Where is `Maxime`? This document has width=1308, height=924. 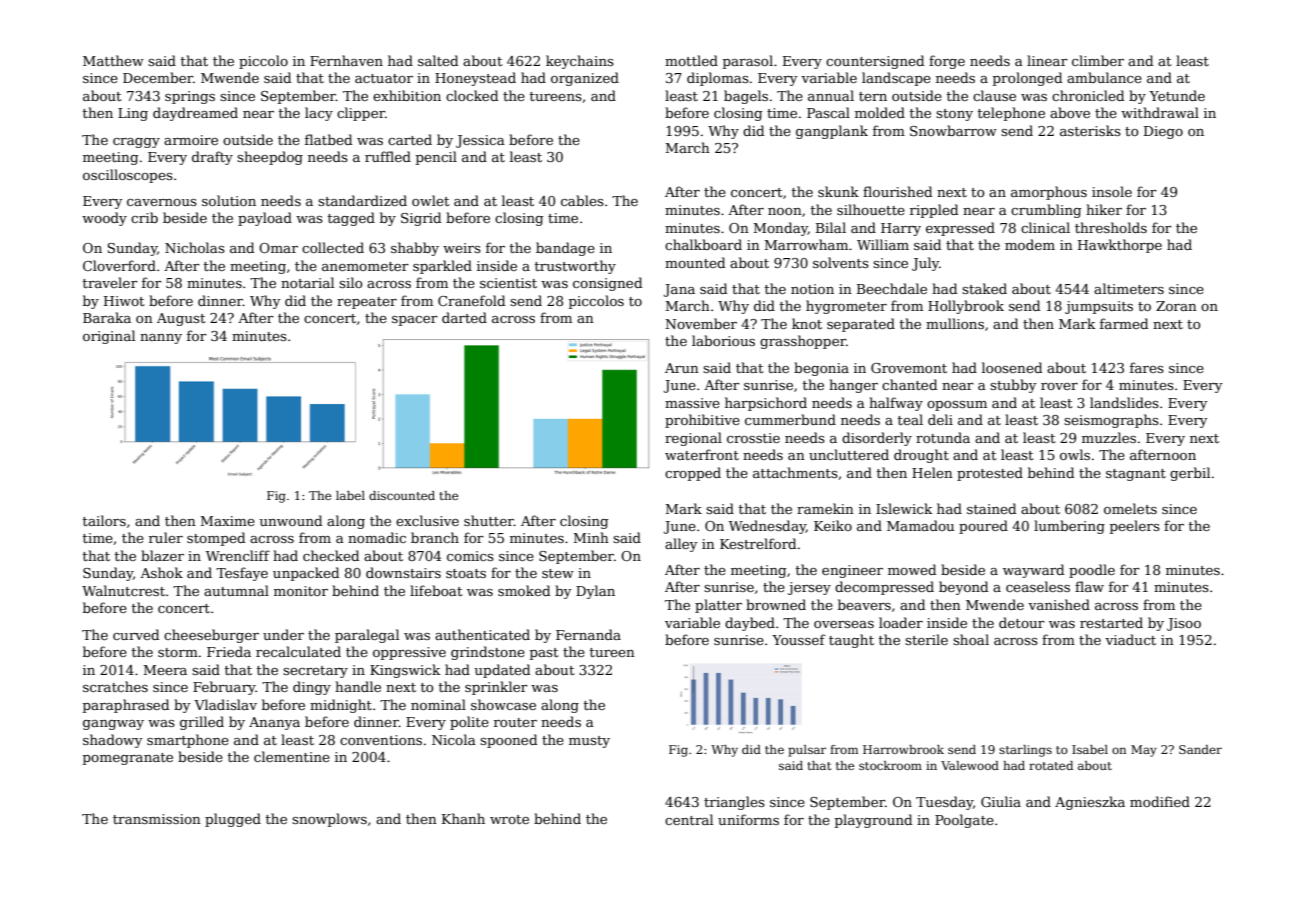
Maxime is located at coordinates (228, 521).
